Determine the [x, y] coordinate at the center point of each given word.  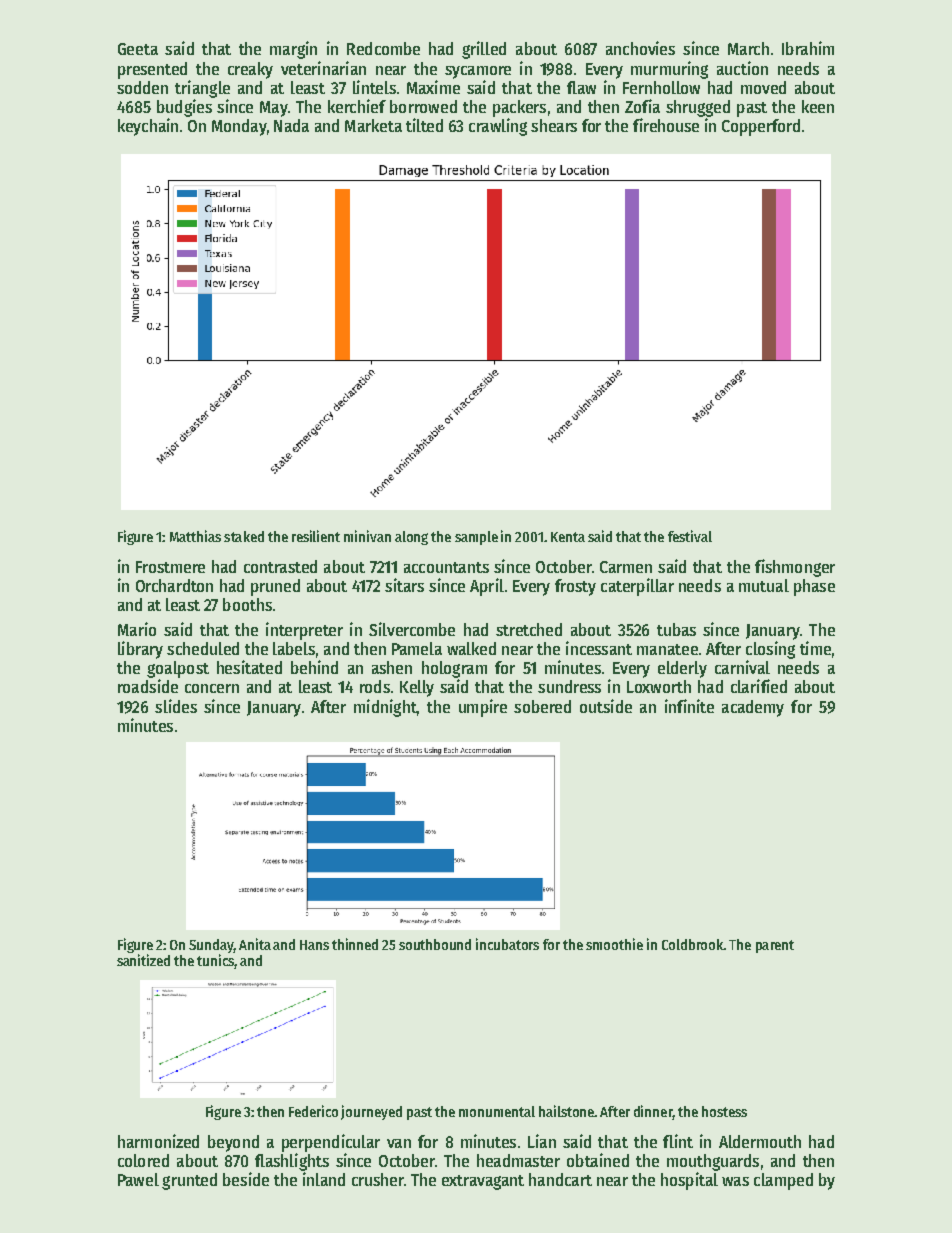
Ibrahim [808, 48]
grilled [484, 50]
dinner [653, 1112]
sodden [142, 87]
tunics [215, 960]
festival [690, 536]
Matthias [195, 536]
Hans [314, 945]
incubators [507, 944]
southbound [435, 944]
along [411, 538]
